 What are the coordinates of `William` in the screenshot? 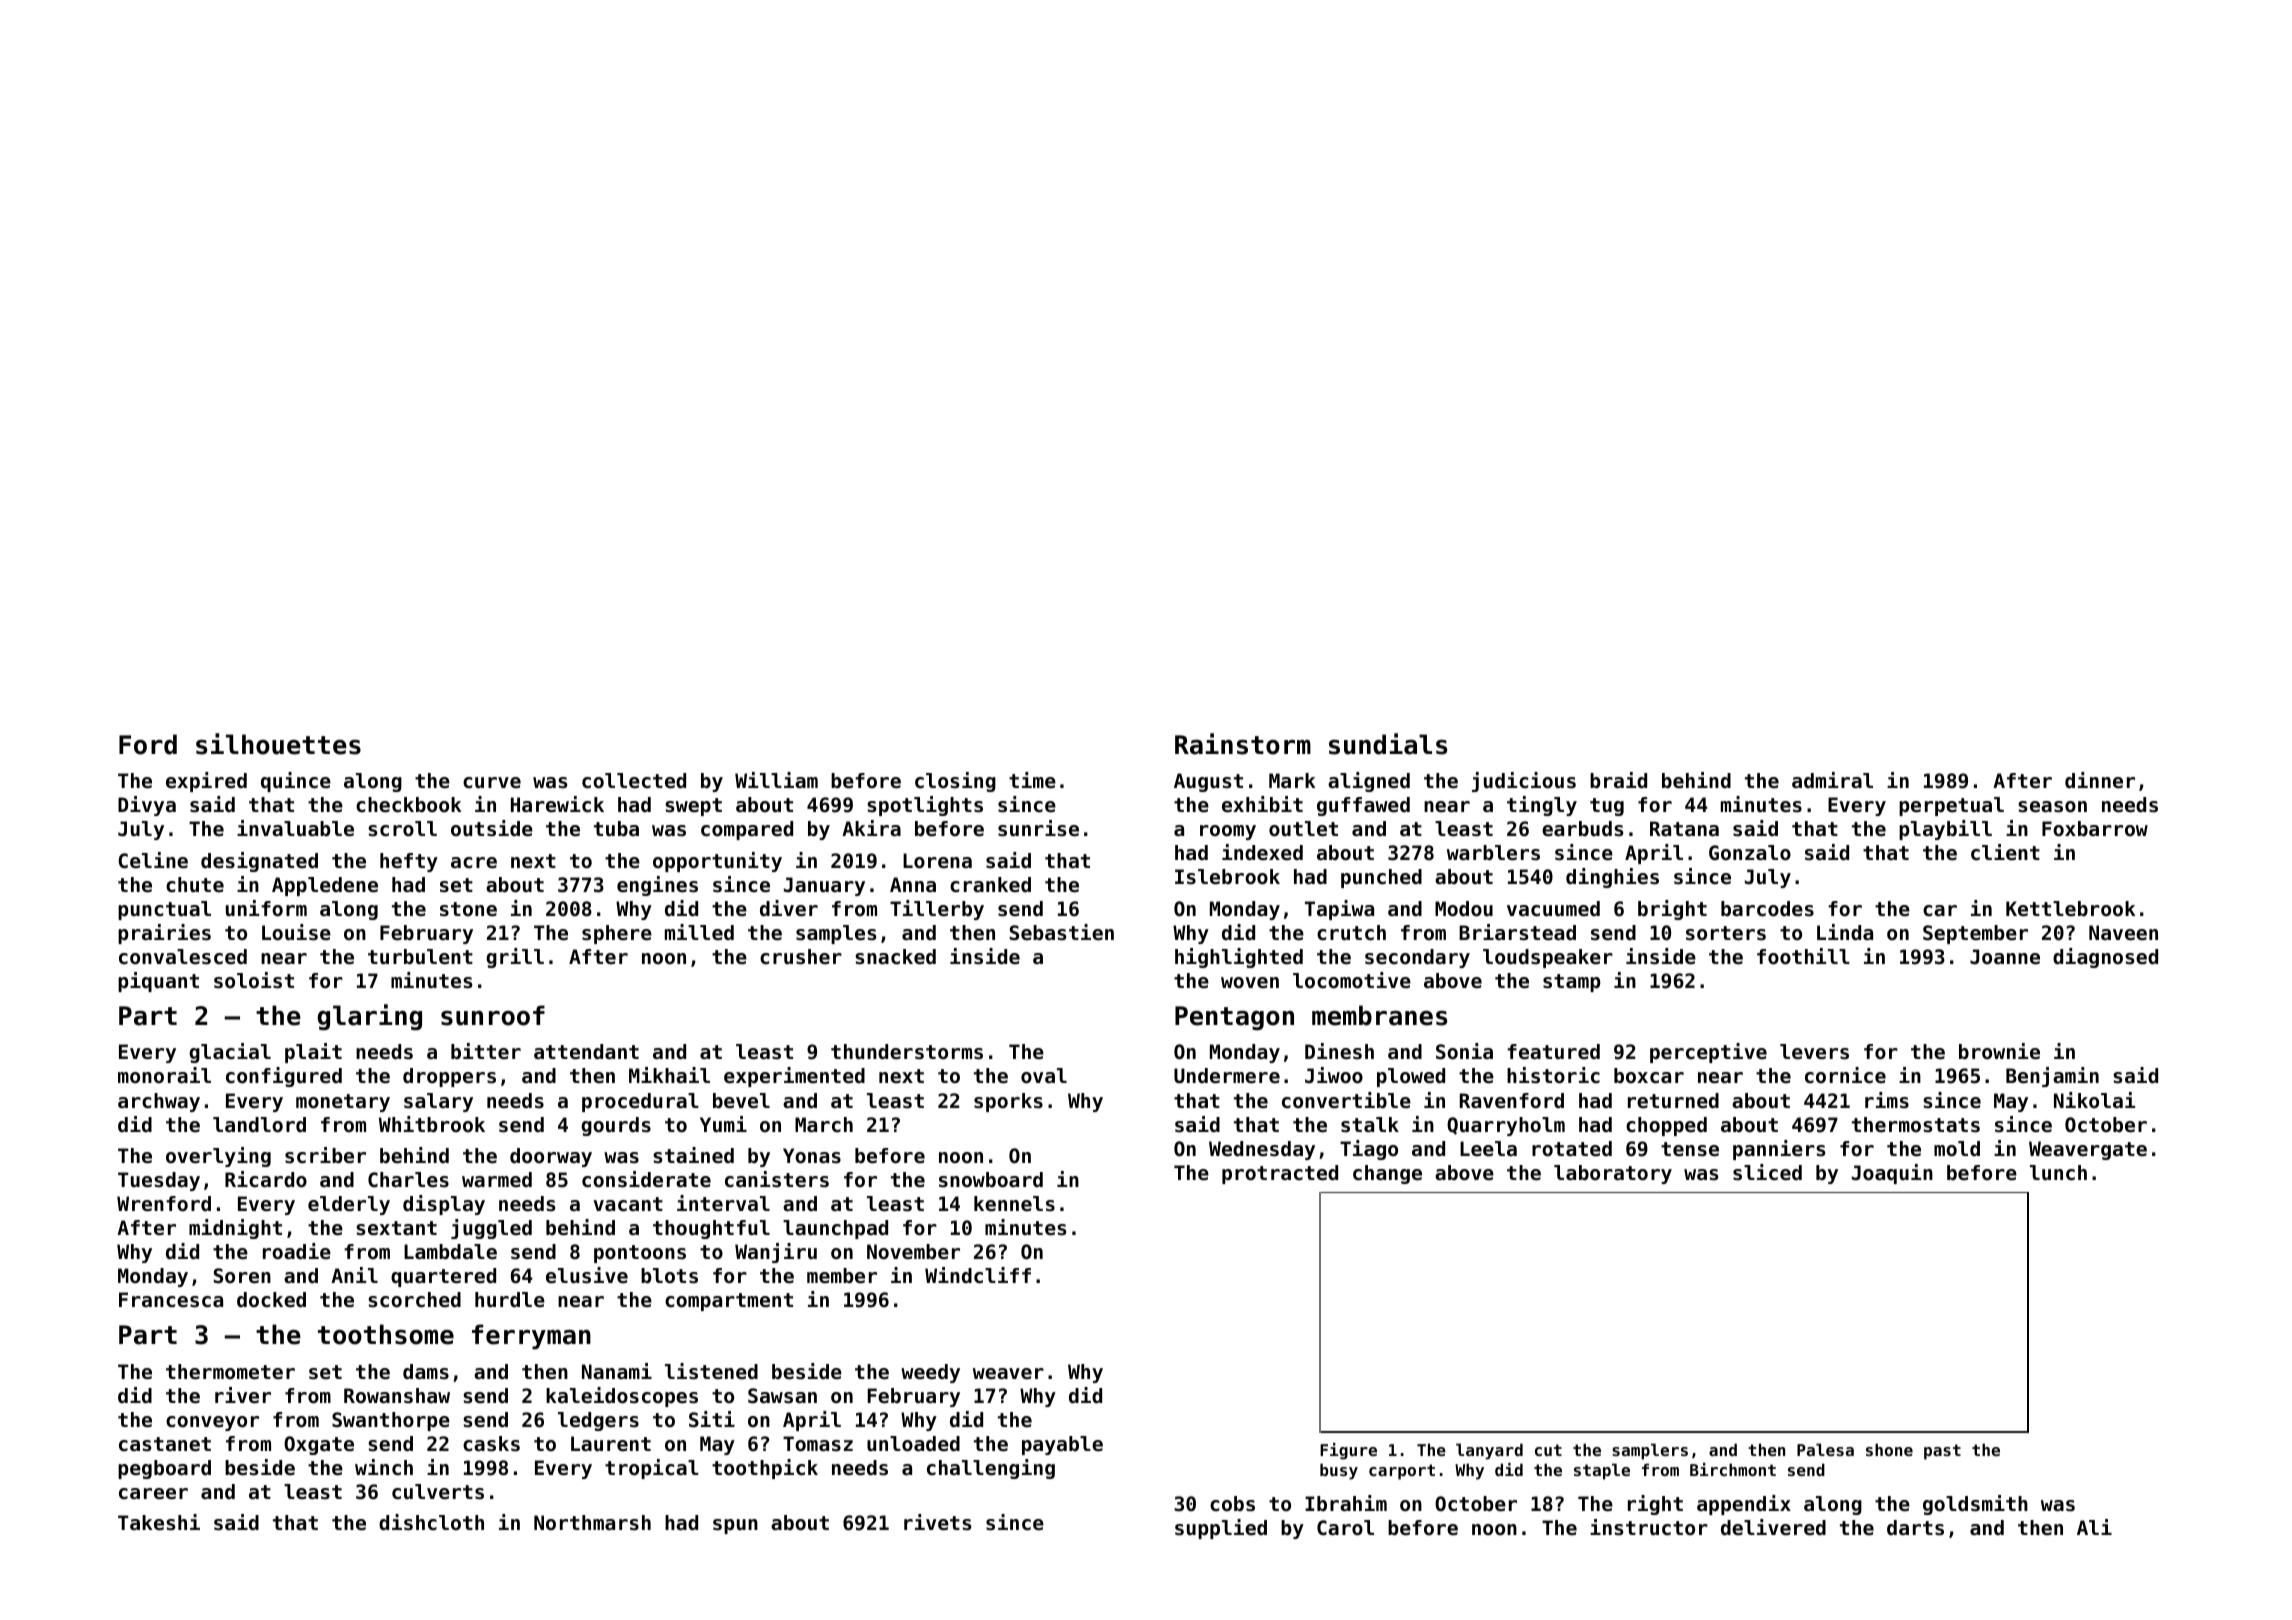 It's located at (776, 780).
